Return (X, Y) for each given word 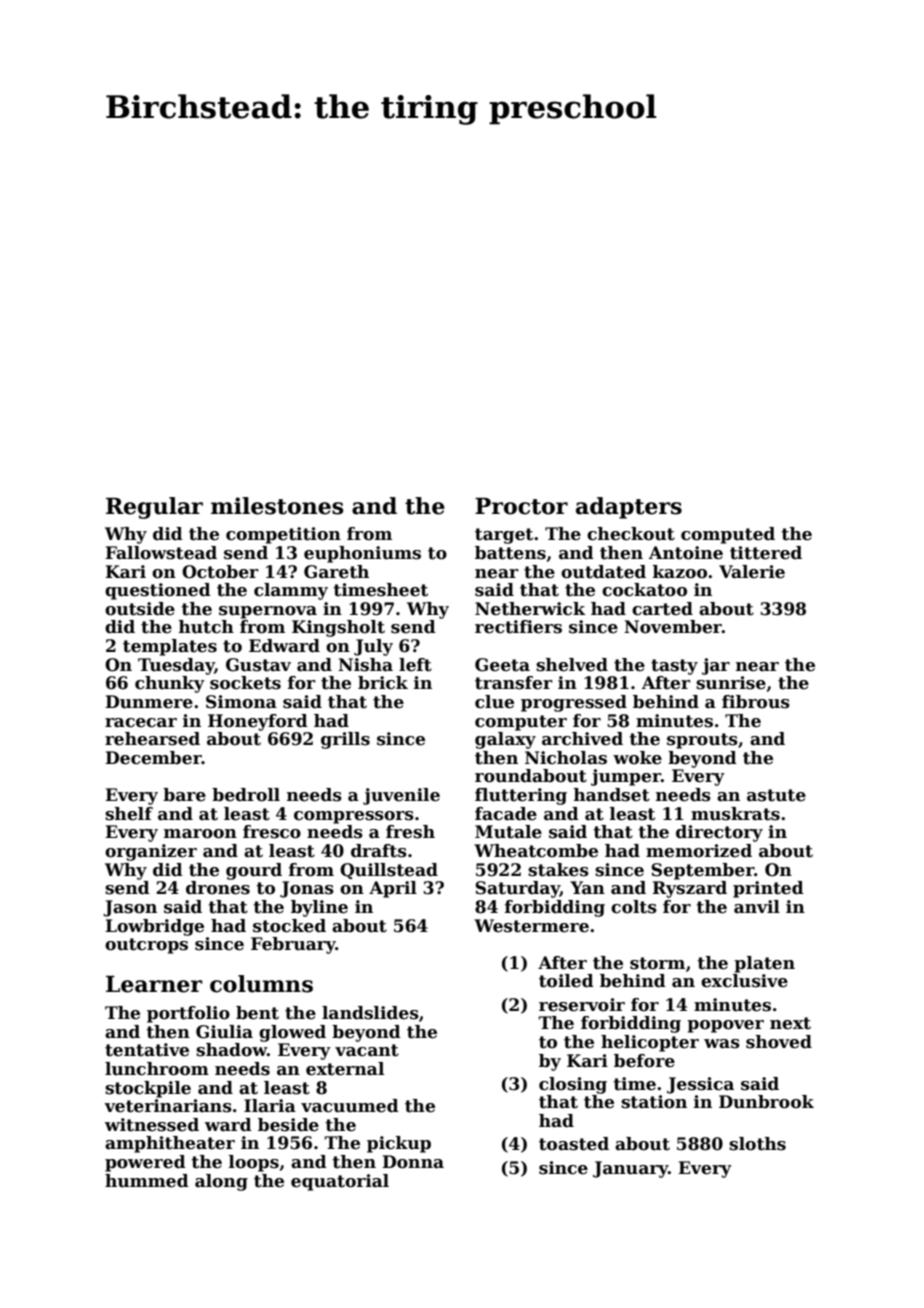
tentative (147, 1050)
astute (776, 795)
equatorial (340, 1182)
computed (728, 535)
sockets (245, 683)
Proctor (521, 506)
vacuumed (350, 1106)
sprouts (702, 741)
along (221, 1182)
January (630, 1169)
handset (612, 795)
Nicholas (566, 758)
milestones (277, 506)
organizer (151, 852)
